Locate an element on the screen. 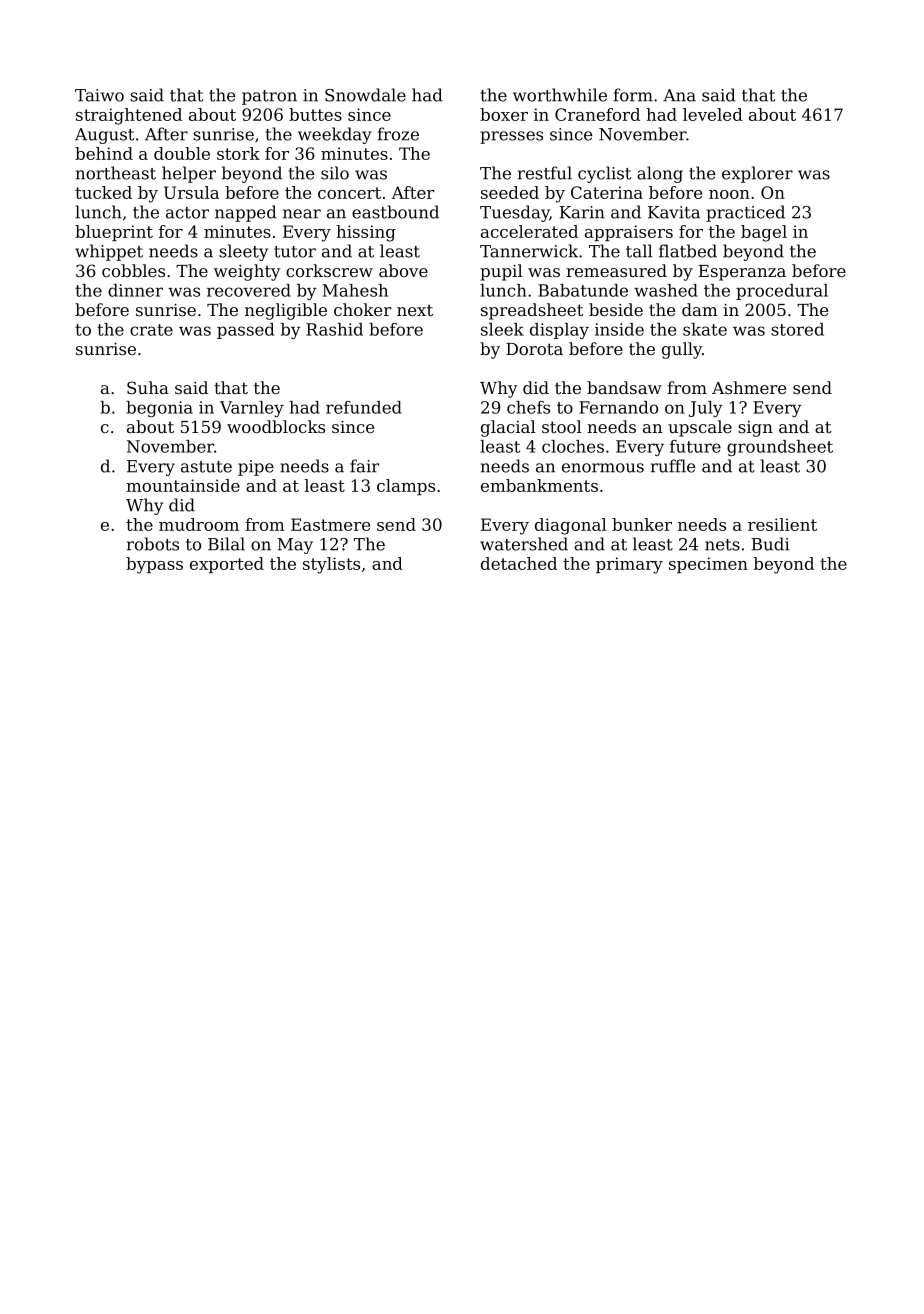  detached is located at coordinates (519, 563).
